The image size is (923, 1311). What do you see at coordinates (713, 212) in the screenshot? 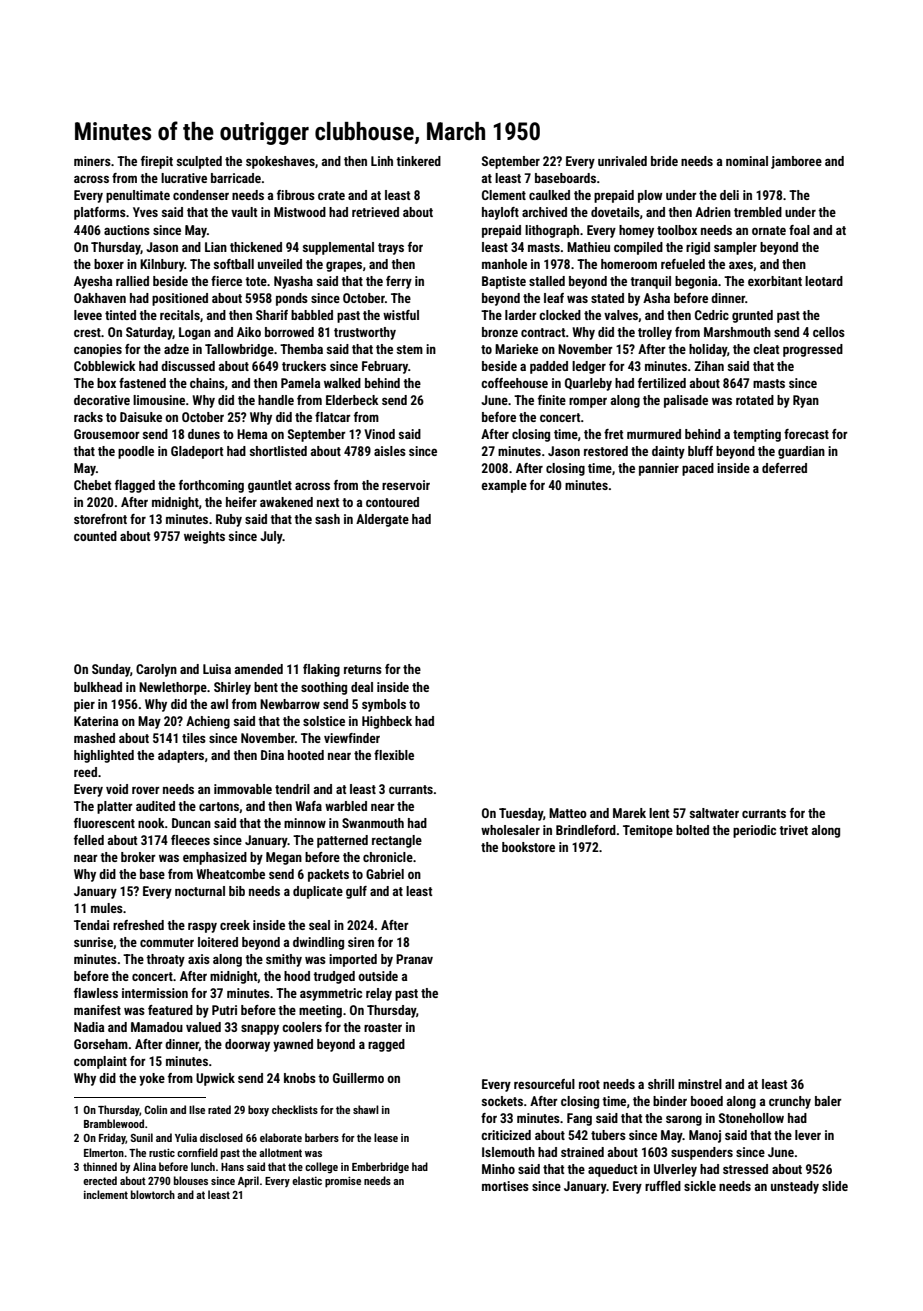
I see `Adrien` at bounding box center [713, 212].
